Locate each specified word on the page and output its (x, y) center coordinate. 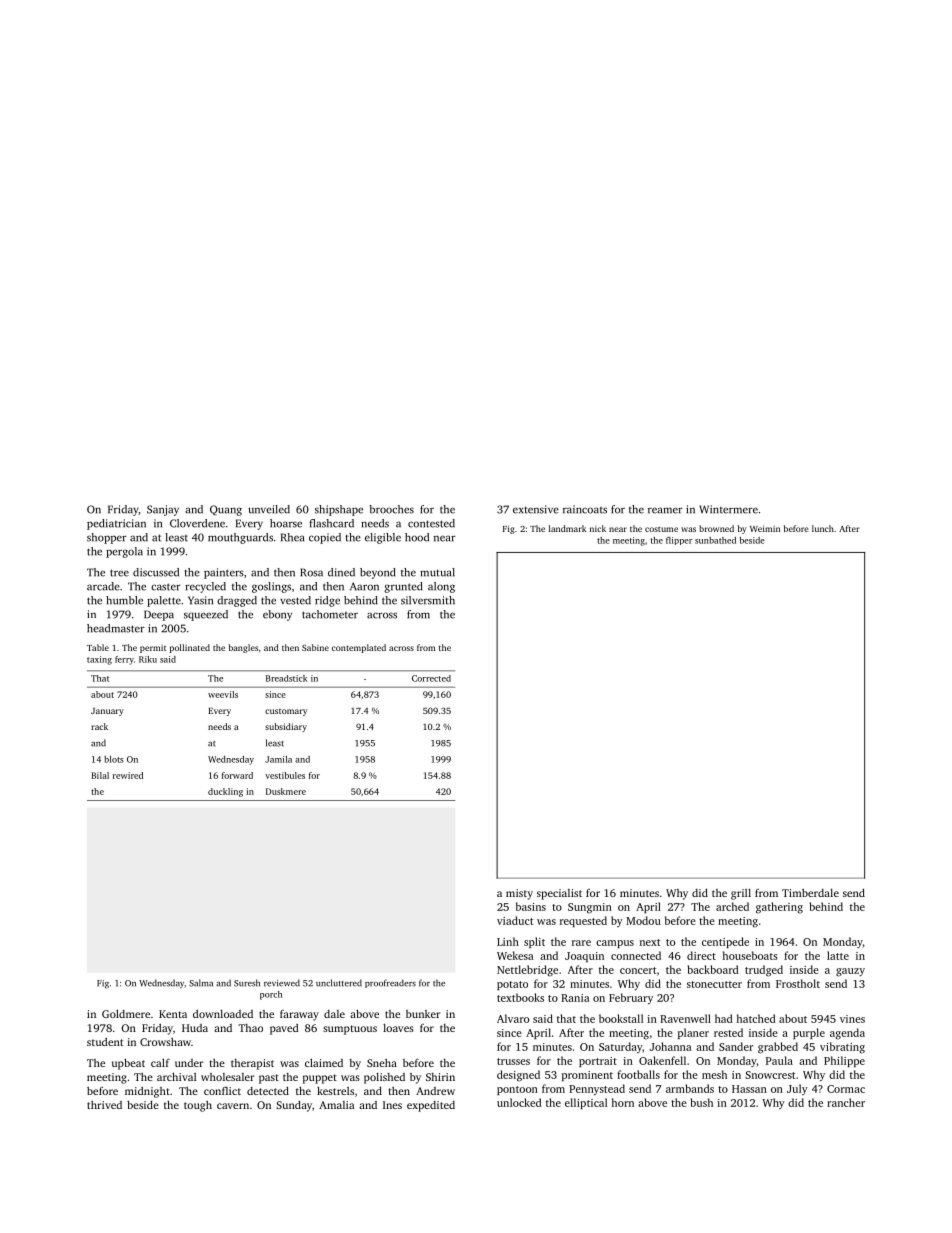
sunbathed (715, 540)
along (441, 587)
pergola (124, 552)
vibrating (842, 1048)
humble (124, 600)
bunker (423, 1014)
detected (268, 1091)
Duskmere (286, 791)
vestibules (285, 775)
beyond (378, 573)
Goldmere (126, 1013)
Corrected (431, 678)
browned (716, 528)
